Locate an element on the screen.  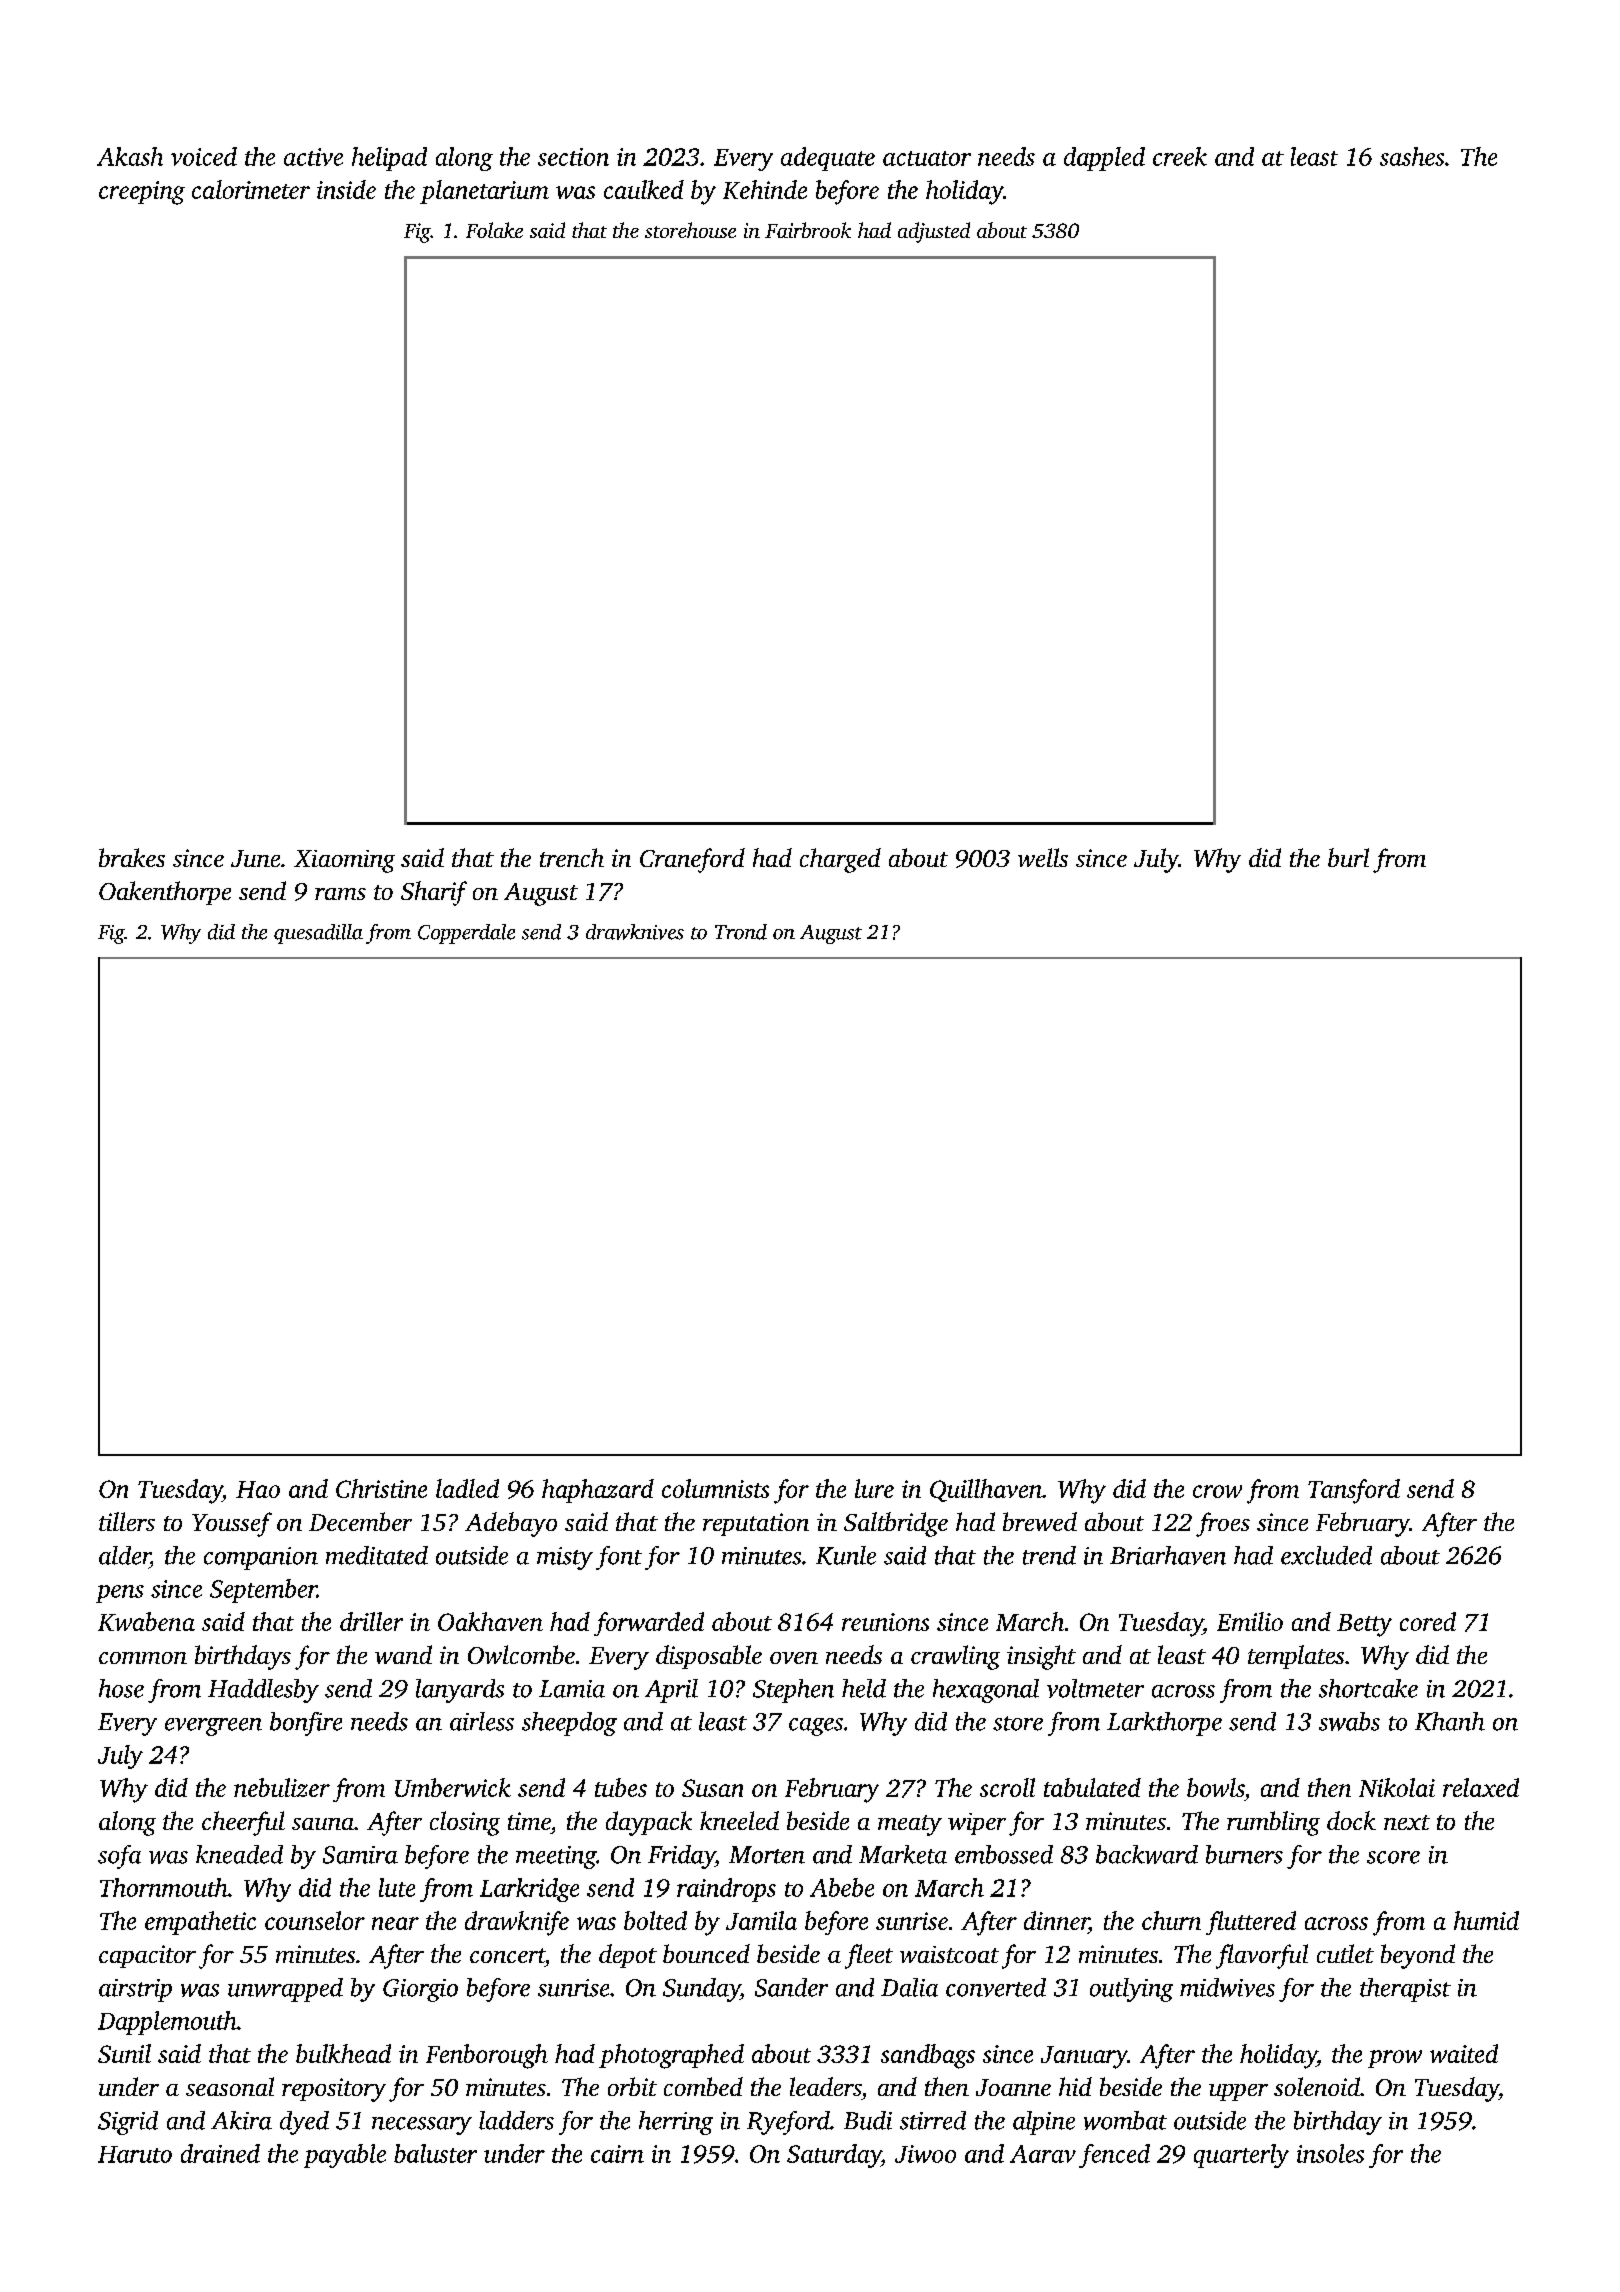
Khanh is located at coordinates (1450, 1721).
